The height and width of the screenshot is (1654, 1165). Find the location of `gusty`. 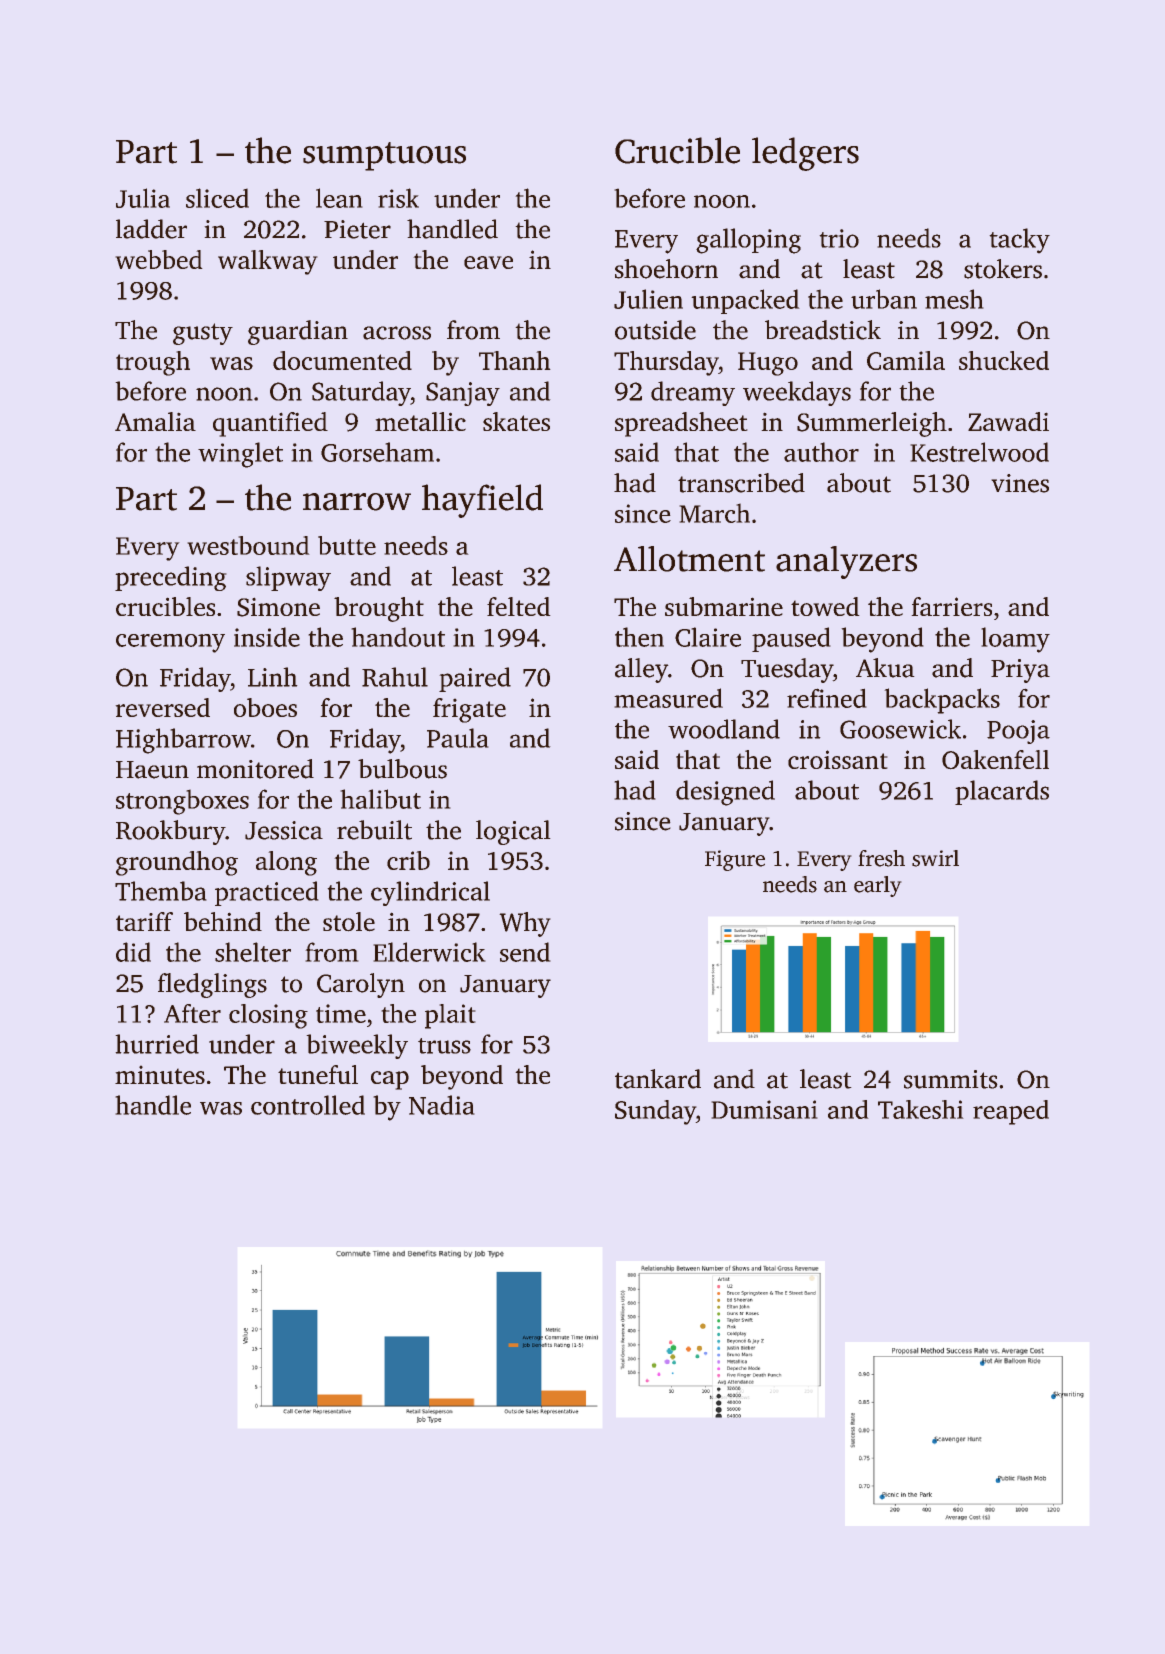

gusty is located at coordinates (203, 334).
